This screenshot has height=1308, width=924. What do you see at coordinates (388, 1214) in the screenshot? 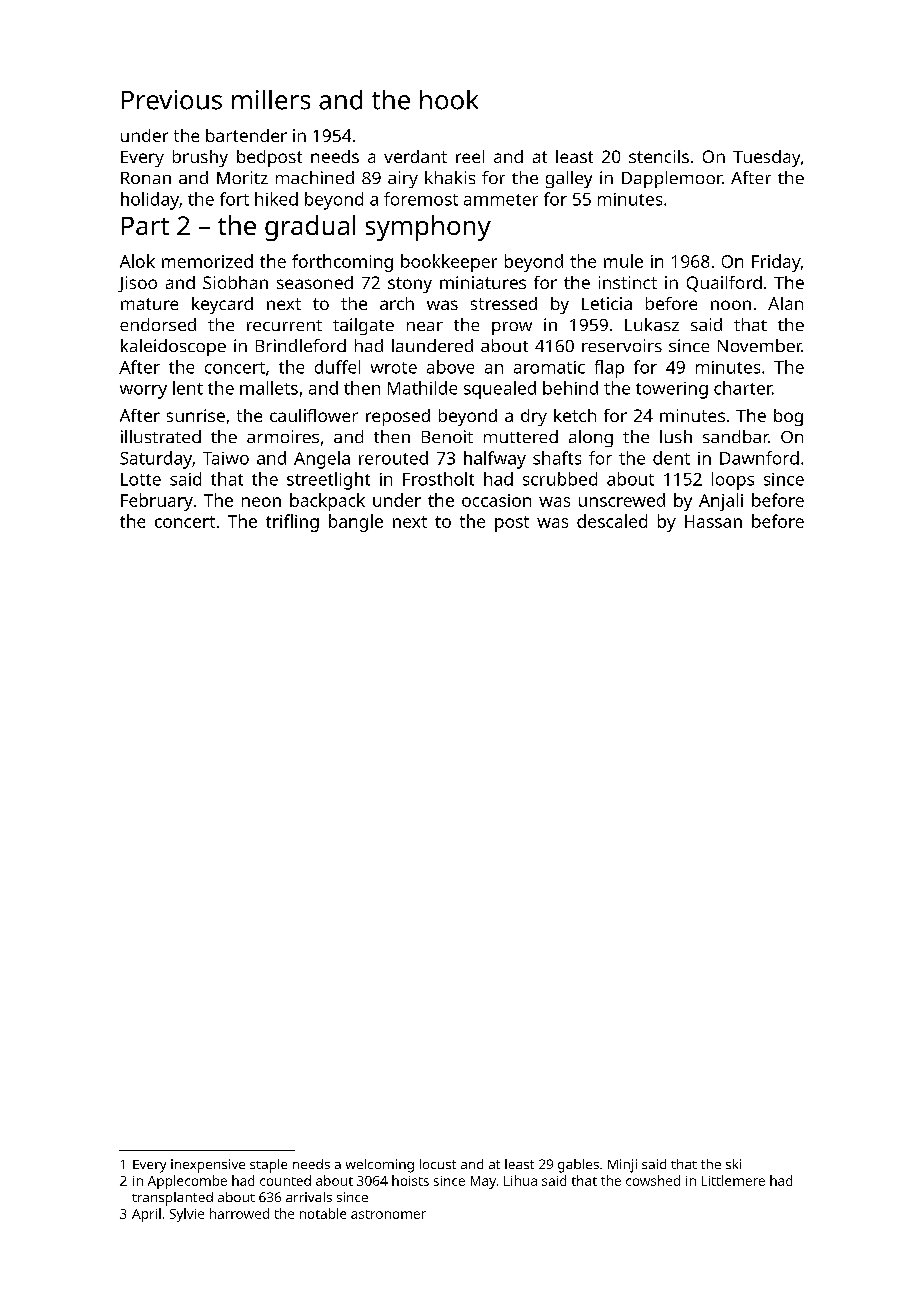
I see `astronomer` at bounding box center [388, 1214].
